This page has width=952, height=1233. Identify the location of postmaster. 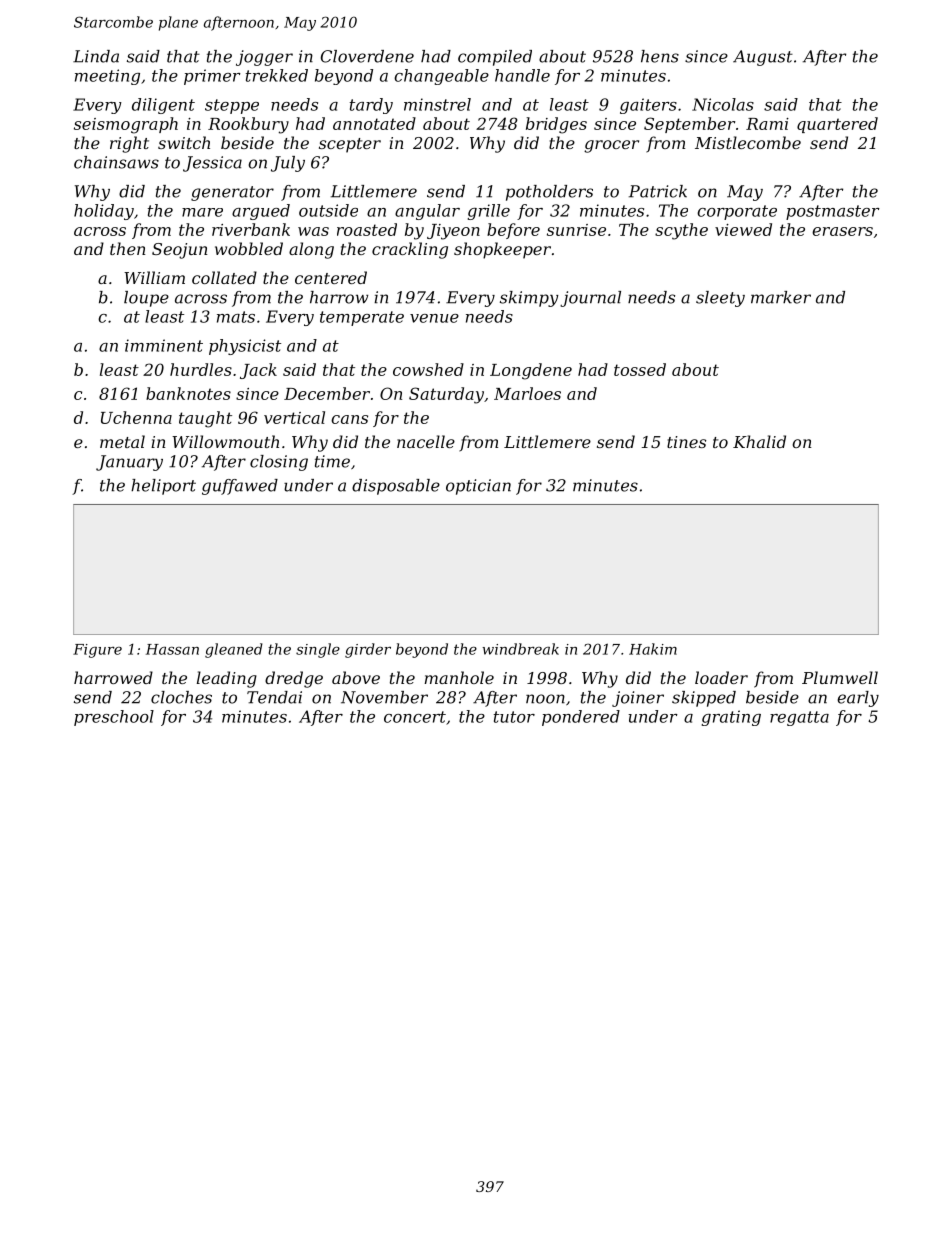
(833, 212).
